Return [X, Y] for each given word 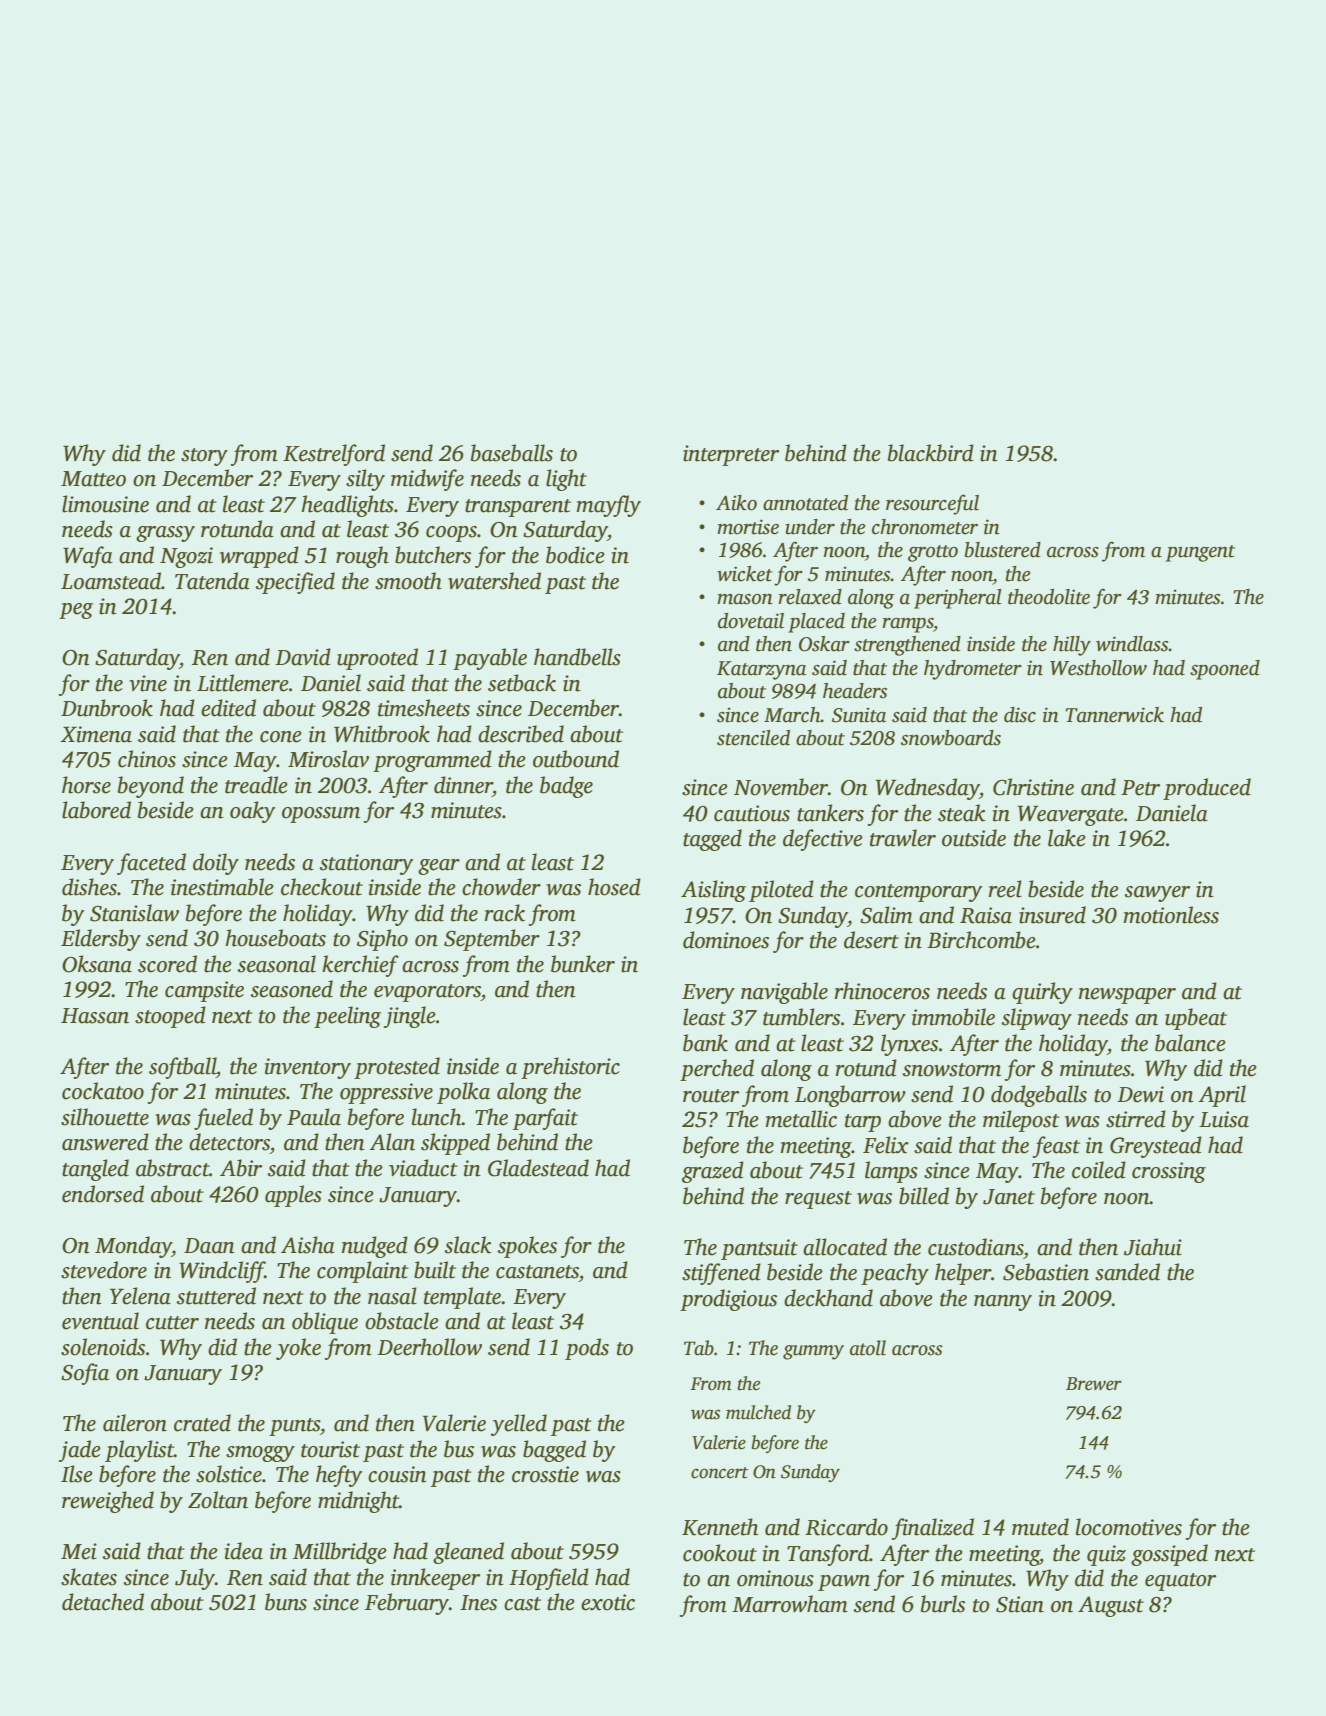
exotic [608, 1602]
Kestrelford [334, 455]
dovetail [751, 621]
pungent [1200, 553]
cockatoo [103, 1091]
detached [103, 1602]
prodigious [728, 1300]
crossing [1169, 1172]
